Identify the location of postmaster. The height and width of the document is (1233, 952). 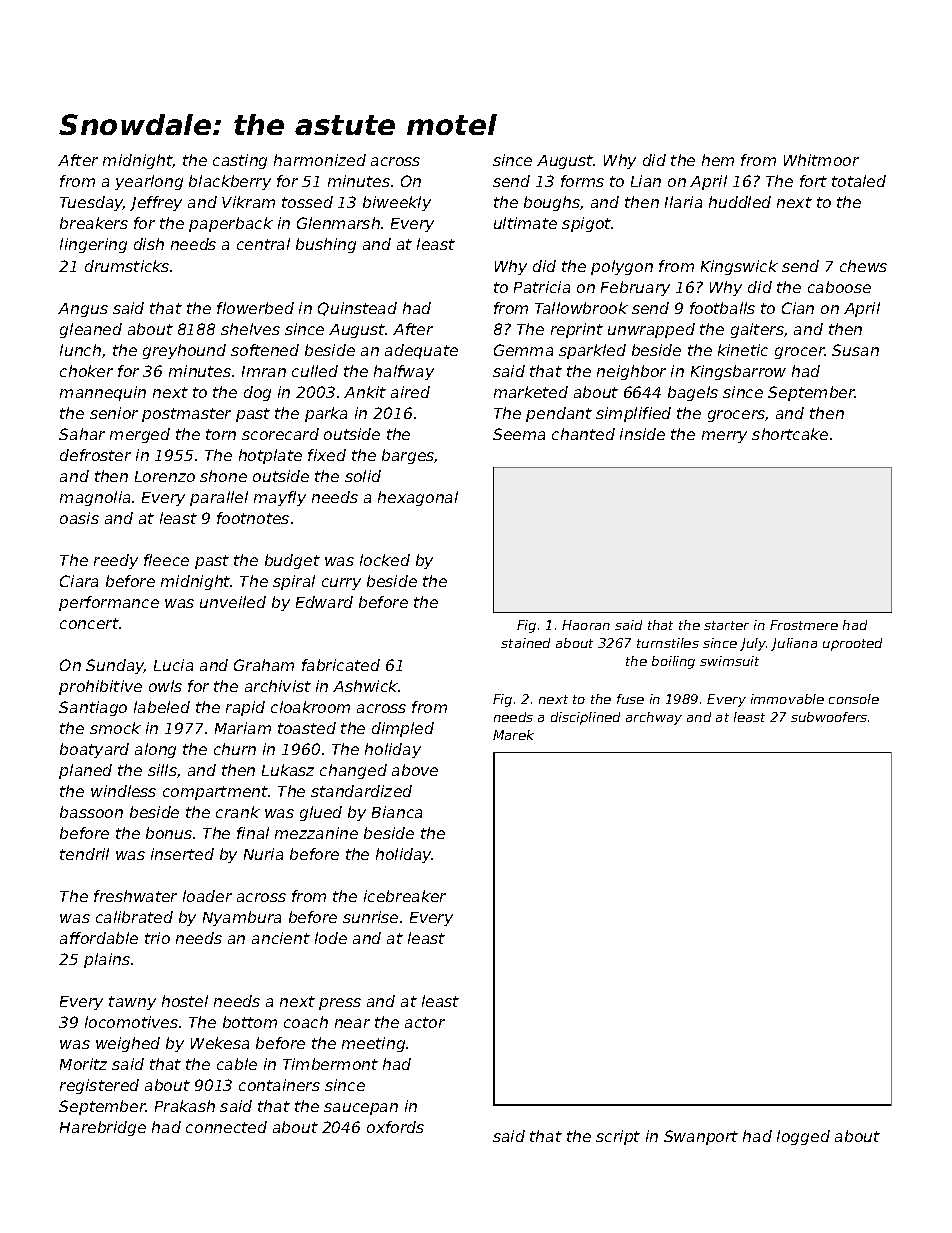
(186, 415).
